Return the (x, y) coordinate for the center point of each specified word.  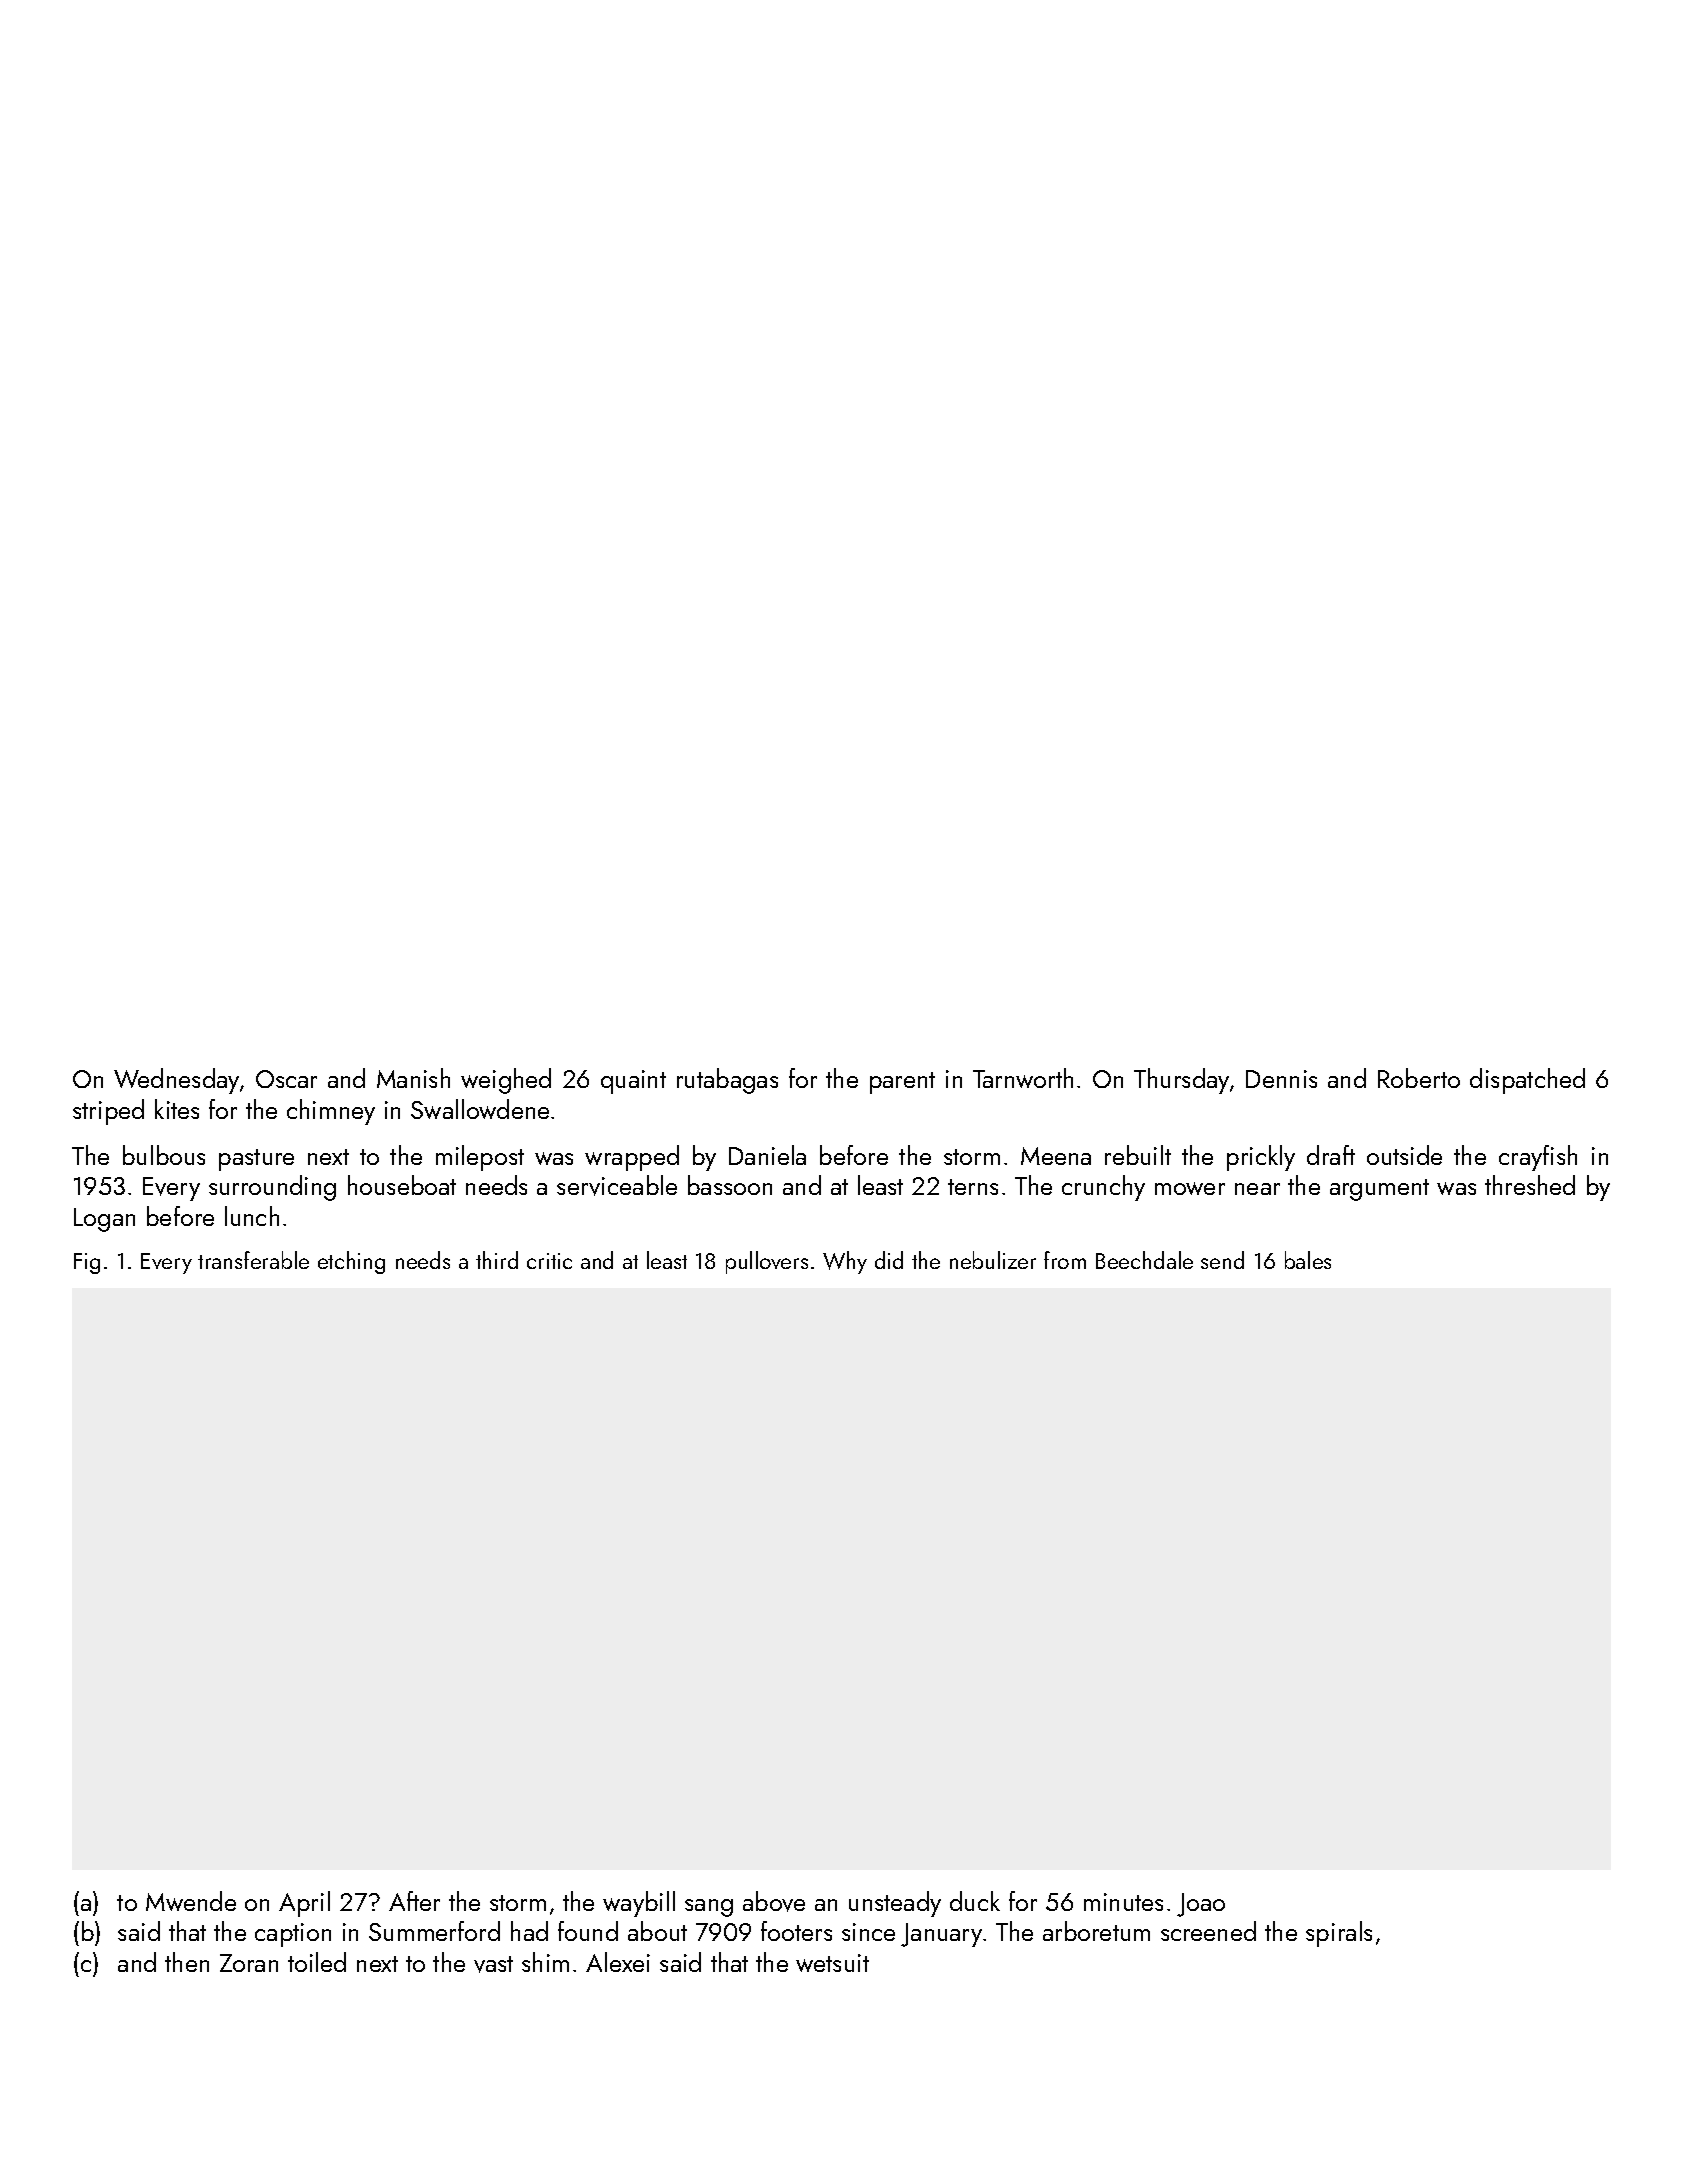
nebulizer (993, 1260)
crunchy (1103, 1188)
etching (351, 1262)
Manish (413, 1078)
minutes (1123, 1902)
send (1222, 1260)
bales (1308, 1260)
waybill (639, 1904)
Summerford (434, 1931)
